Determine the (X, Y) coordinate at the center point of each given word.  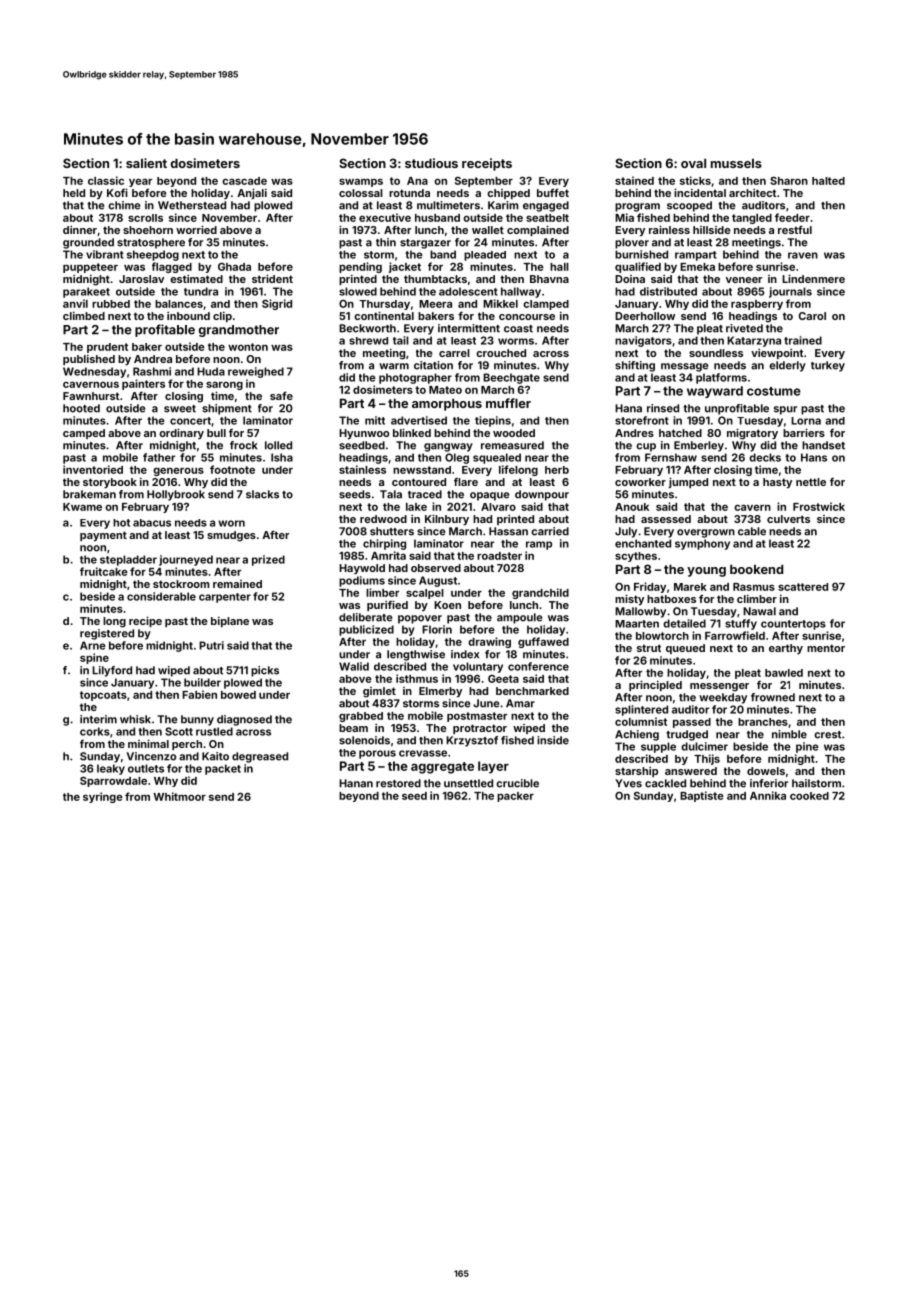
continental (384, 315)
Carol (812, 316)
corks (95, 731)
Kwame (82, 507)
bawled (784, 673)
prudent (107, 348)
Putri (211, 645)
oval (693, 163)
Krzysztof (472, 741)
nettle (811, 482)
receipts (487, 164)
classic (106, 180)
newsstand (422, 470)
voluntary (478, 667)
